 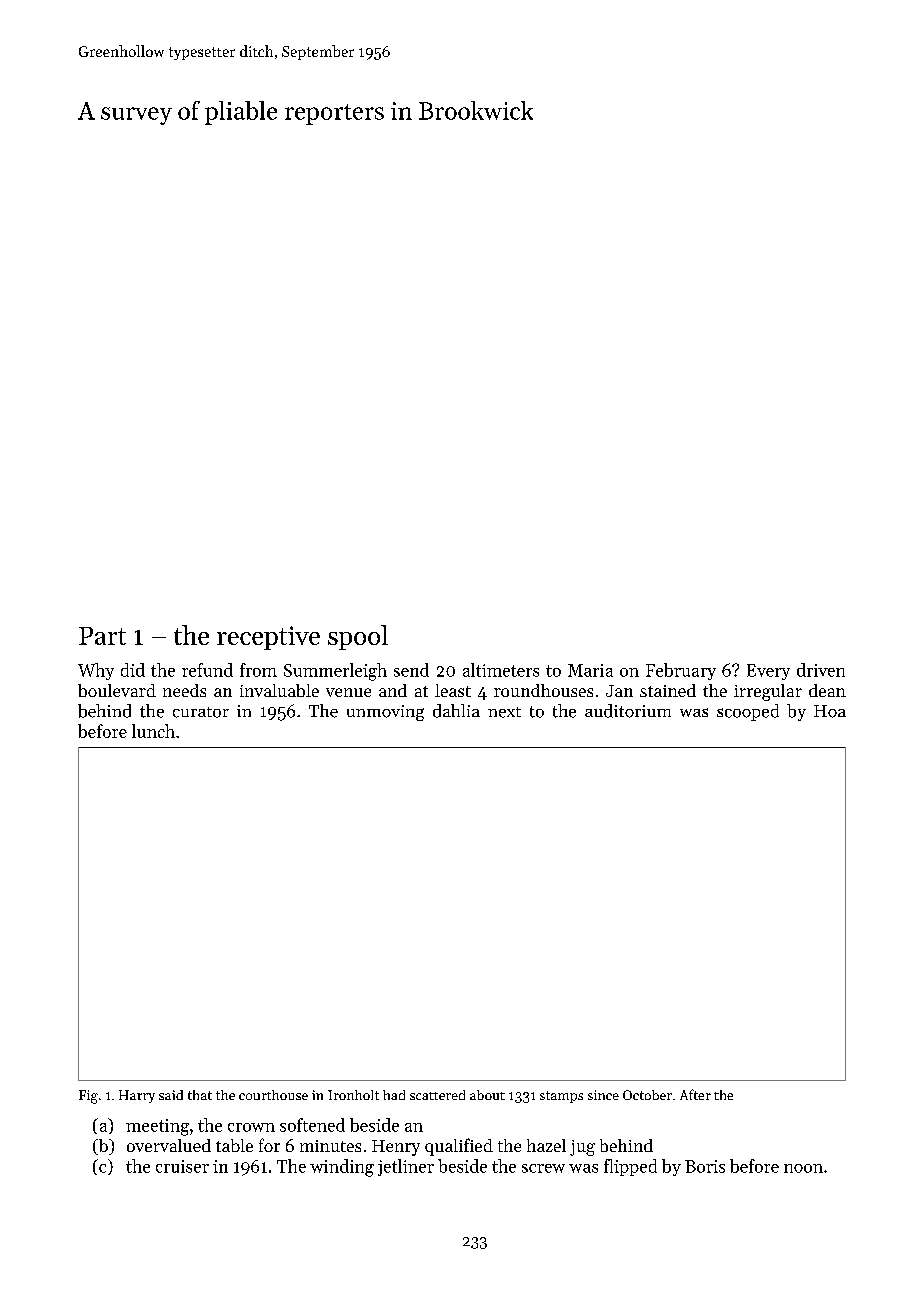 I want to click on Hoa, so click(x=830, y=711).
